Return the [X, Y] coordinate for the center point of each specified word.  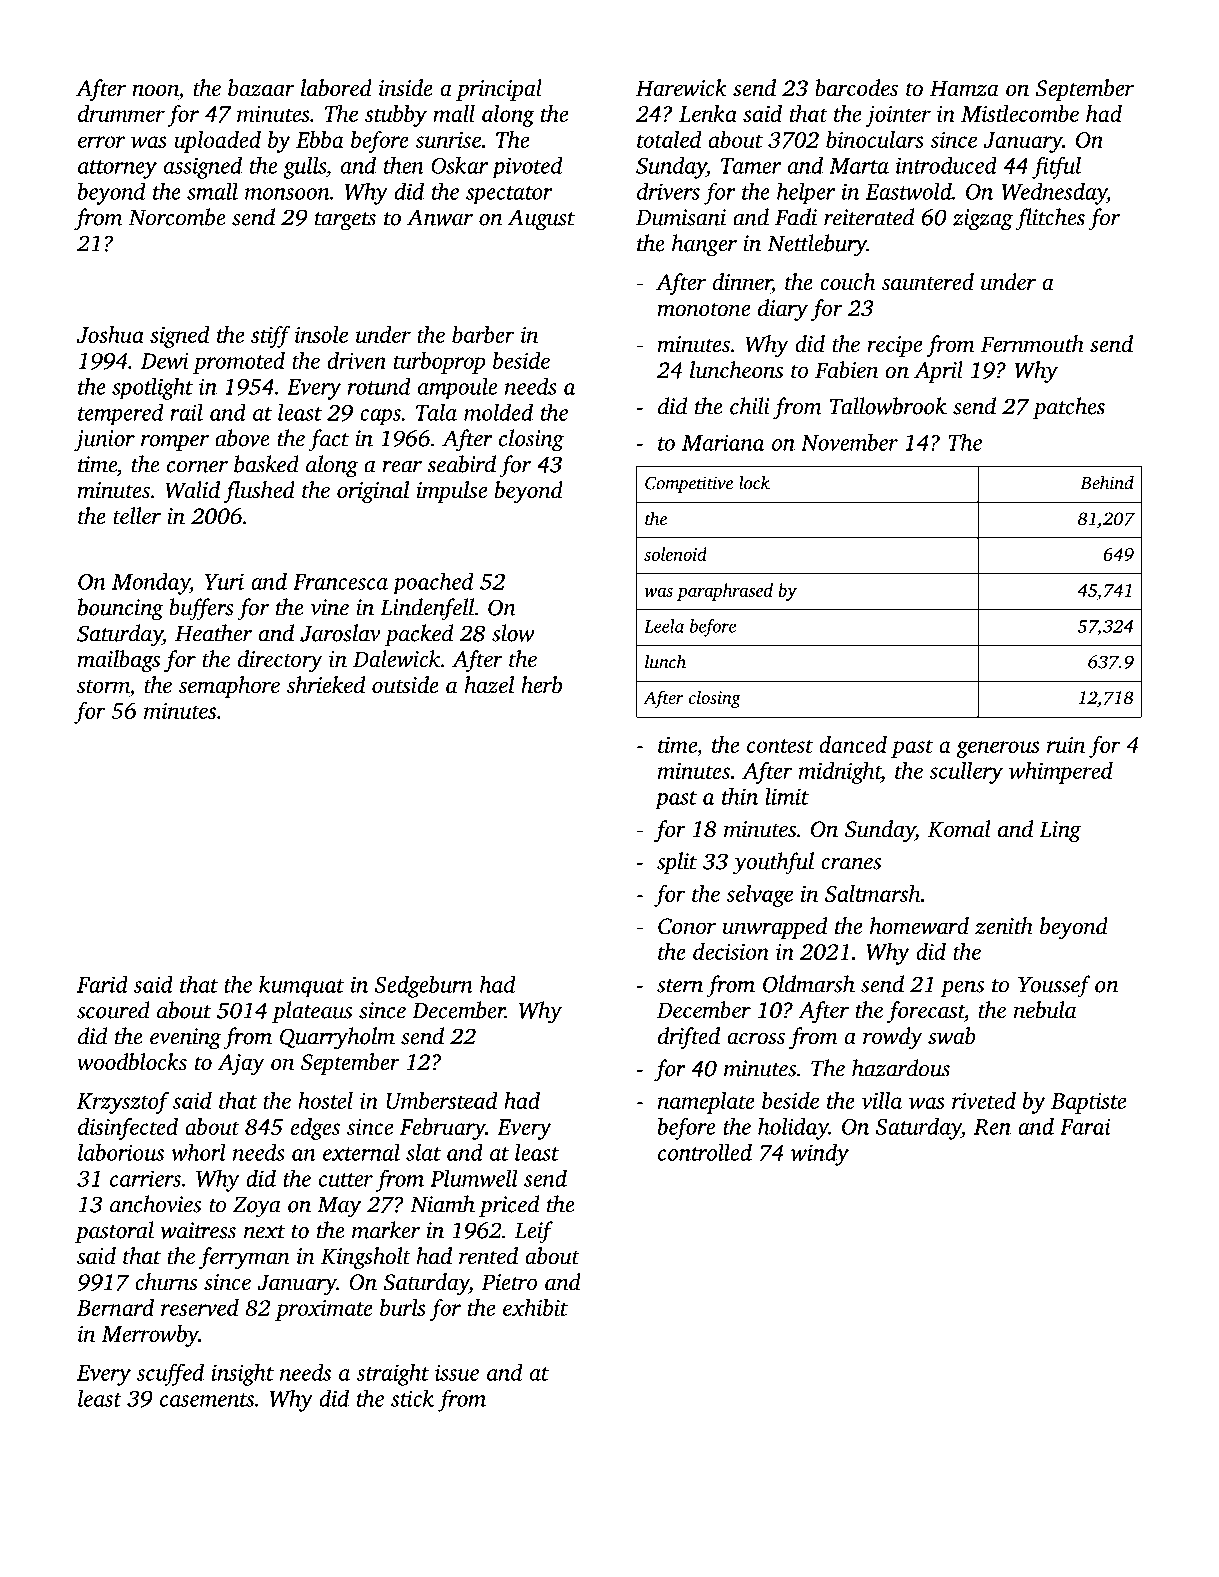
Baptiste [1088, 1103]
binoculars [875, 139]
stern [680, 986]
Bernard [115, 1307]
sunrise [448, 140]
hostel [325, 1100]
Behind [1107, 483]
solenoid [675, 554]
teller [137, 515]
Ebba [320, 139]
